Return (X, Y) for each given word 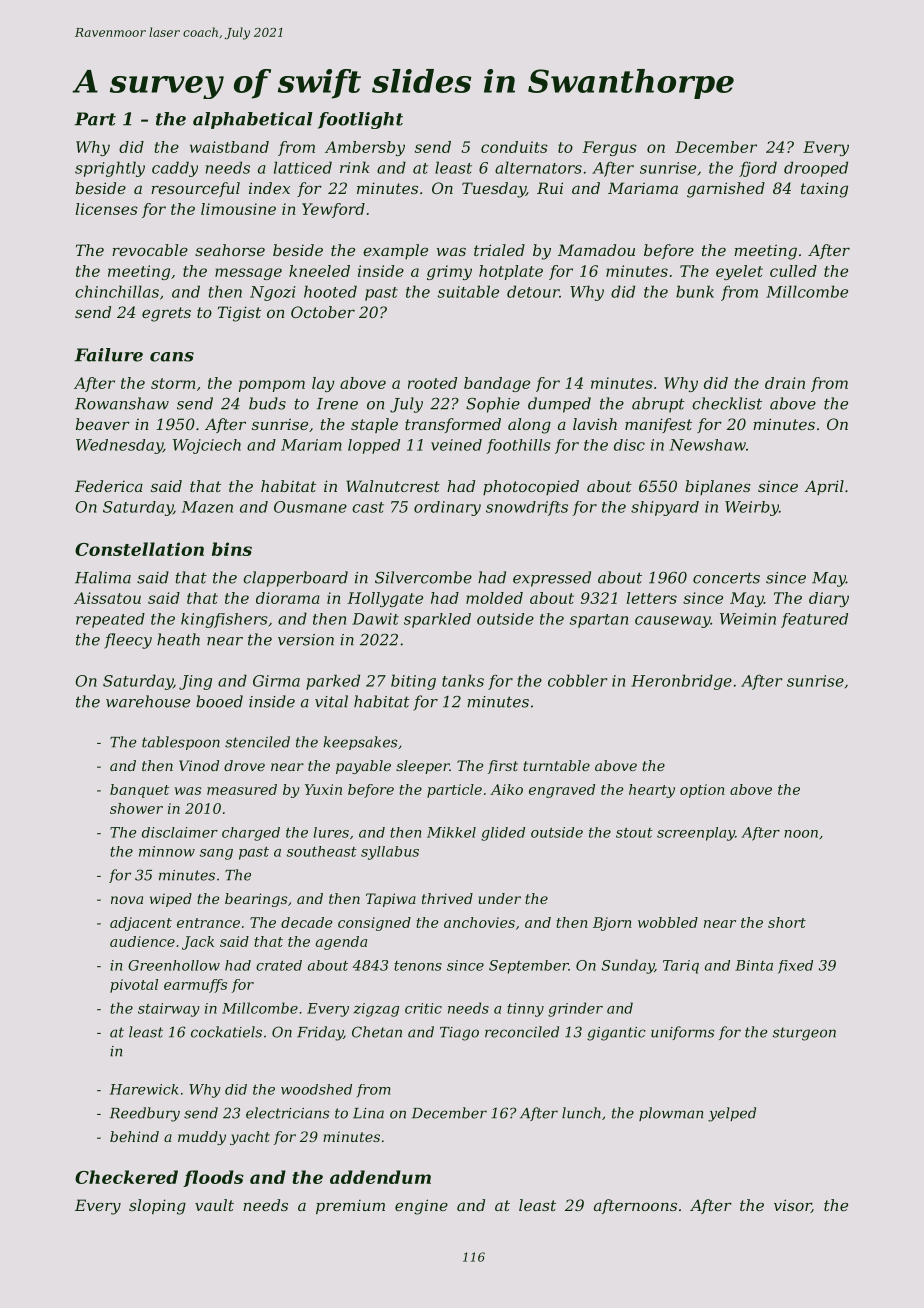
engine (421, 1207)
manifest (658, 425)
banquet (139, 791)
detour (533, 291)
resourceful (195, 189)
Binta (754, 965)
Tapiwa (391, 900)
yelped (732, 1114)
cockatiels (226, 1032)
